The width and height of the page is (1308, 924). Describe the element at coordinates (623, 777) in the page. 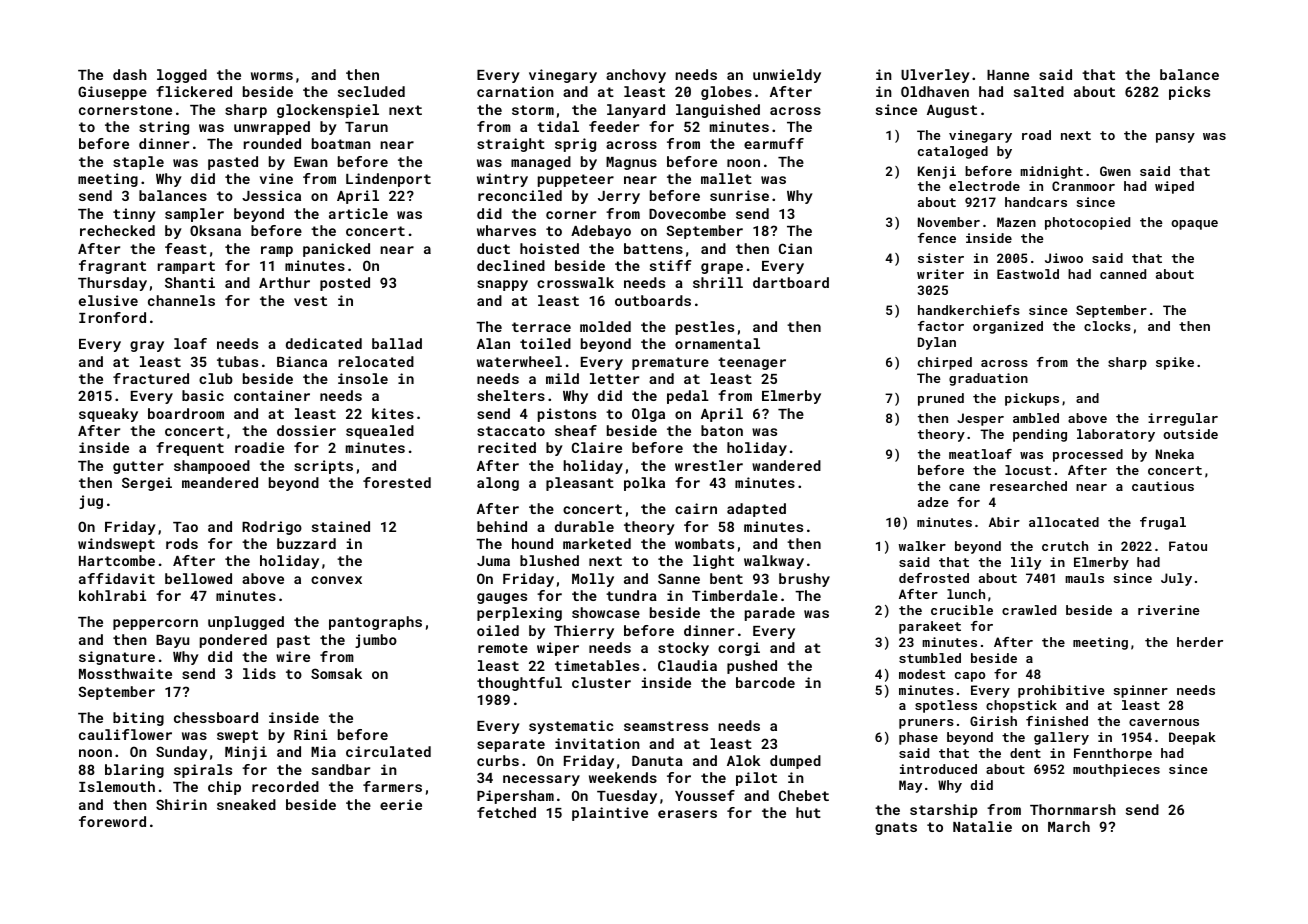

I see `weekends` at that location.
